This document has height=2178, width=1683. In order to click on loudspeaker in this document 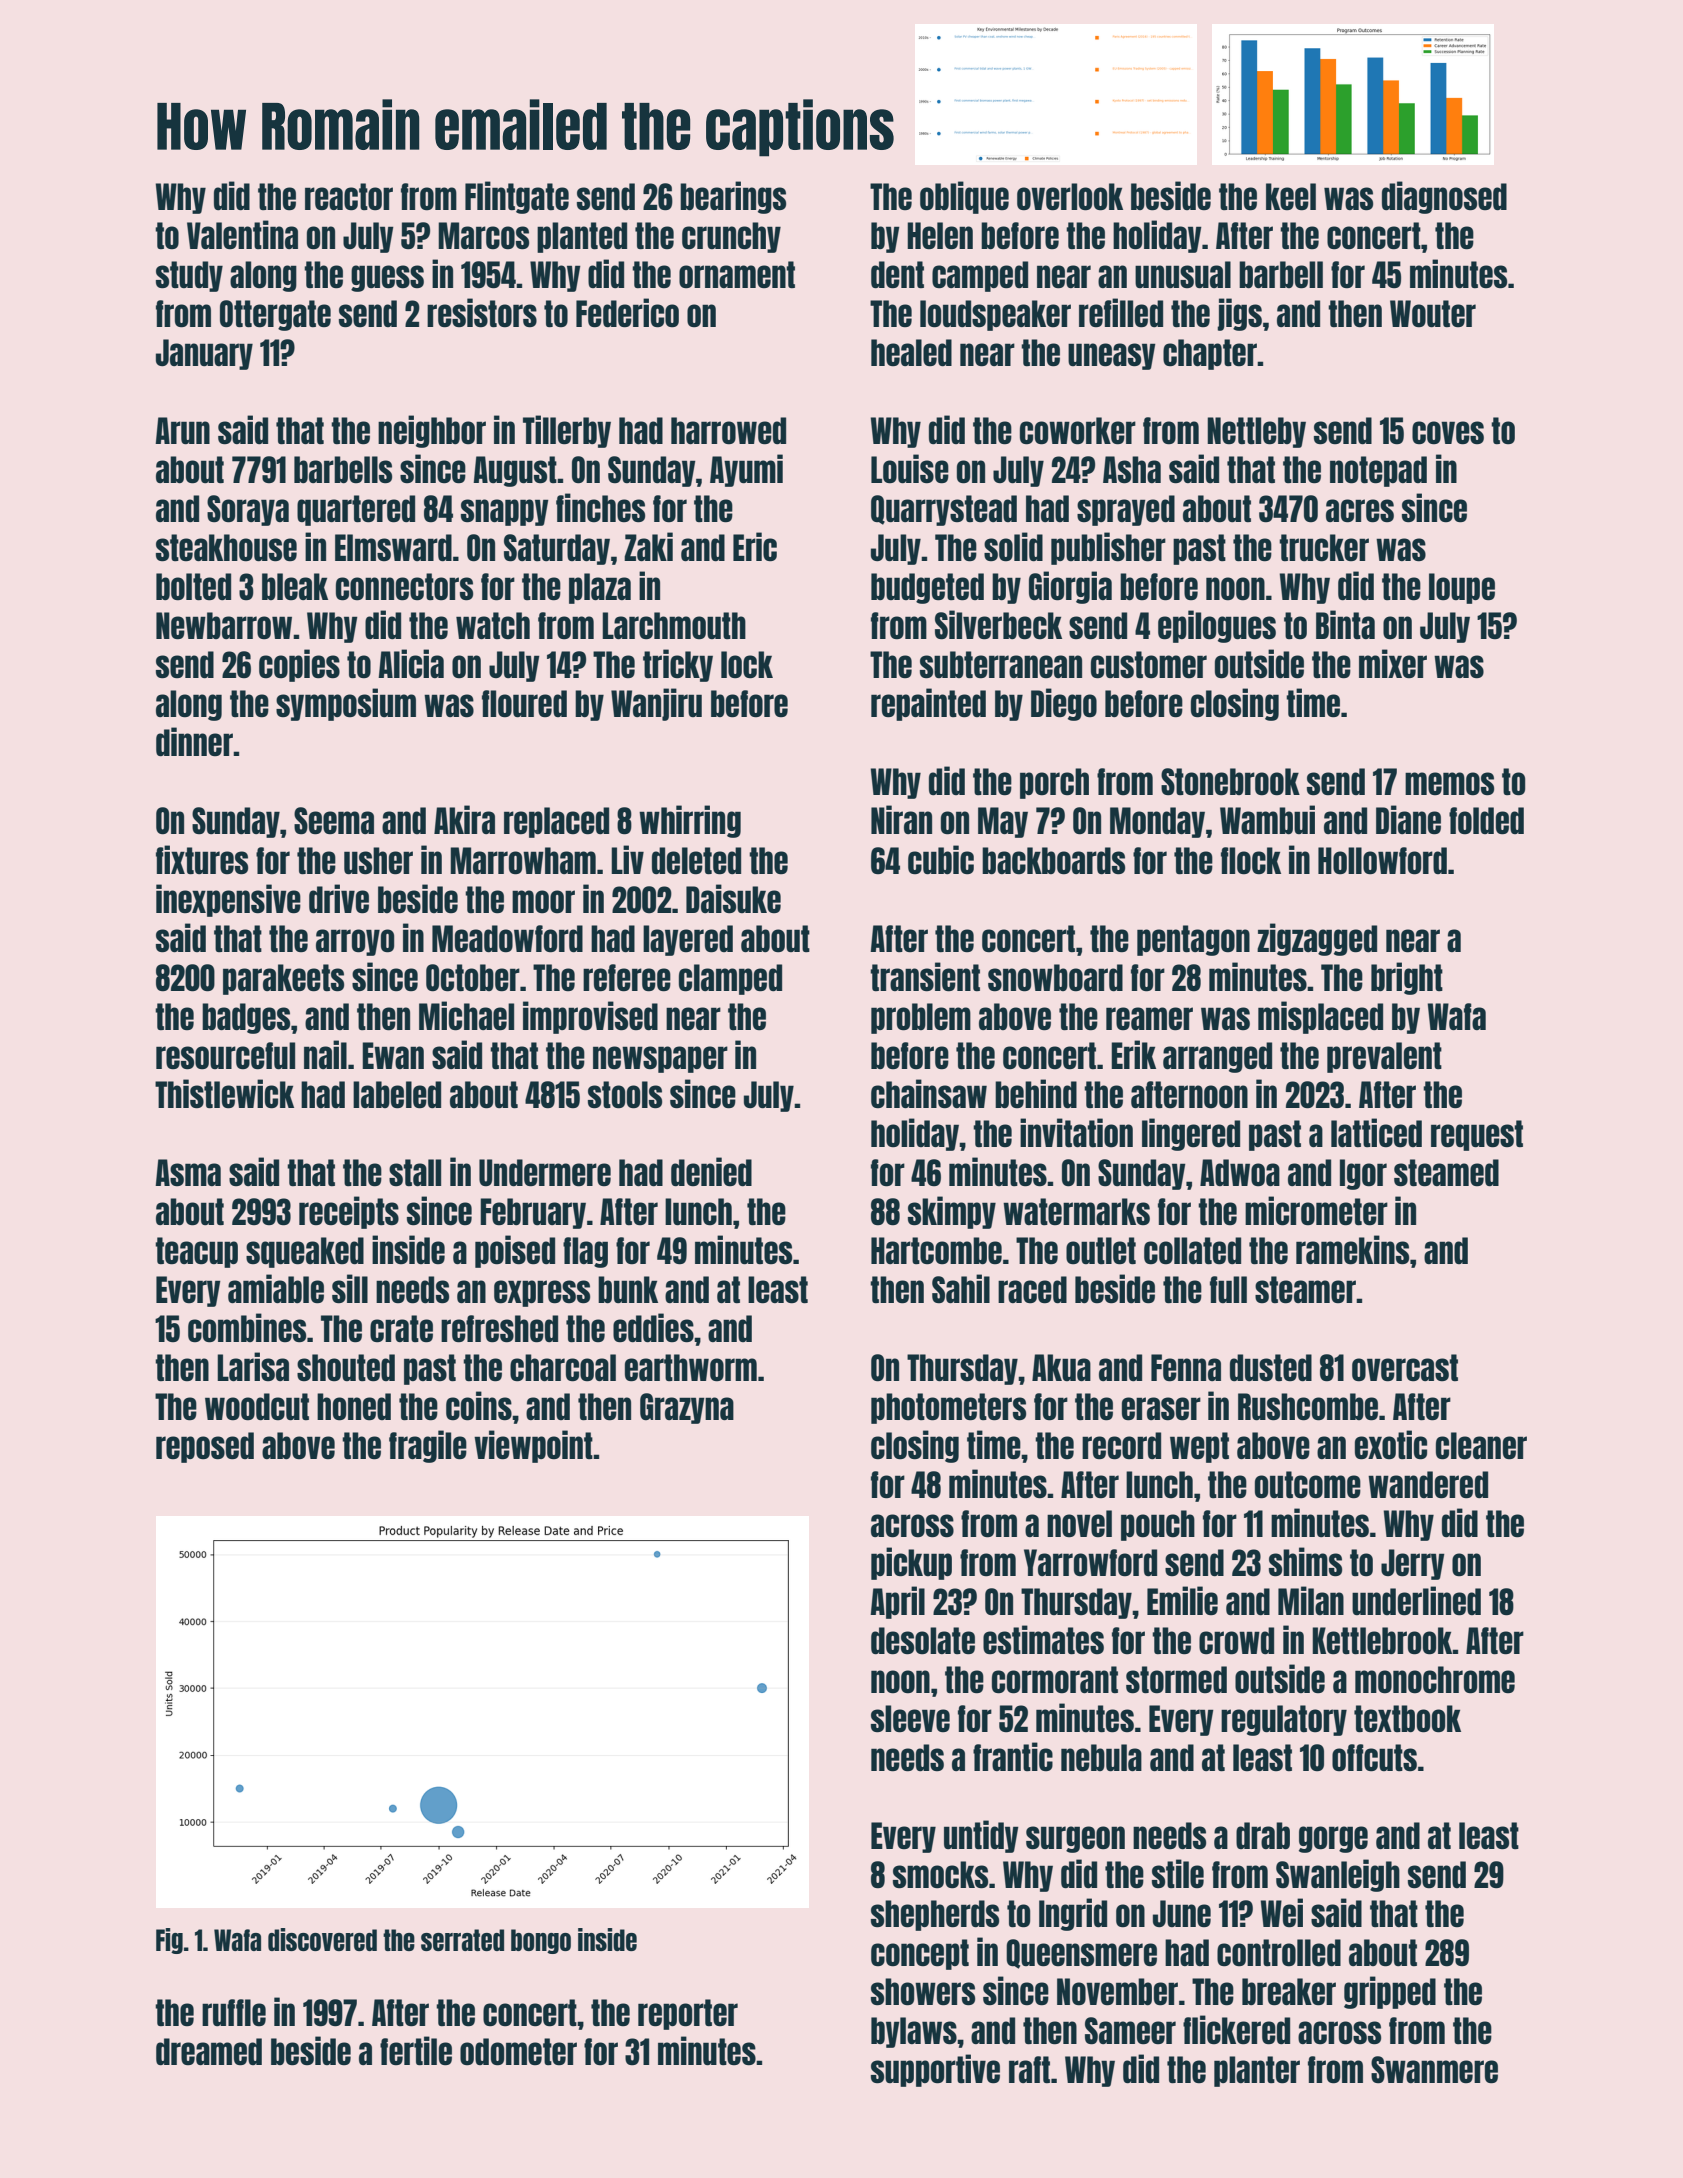, I will do `click(995, 315)`.
